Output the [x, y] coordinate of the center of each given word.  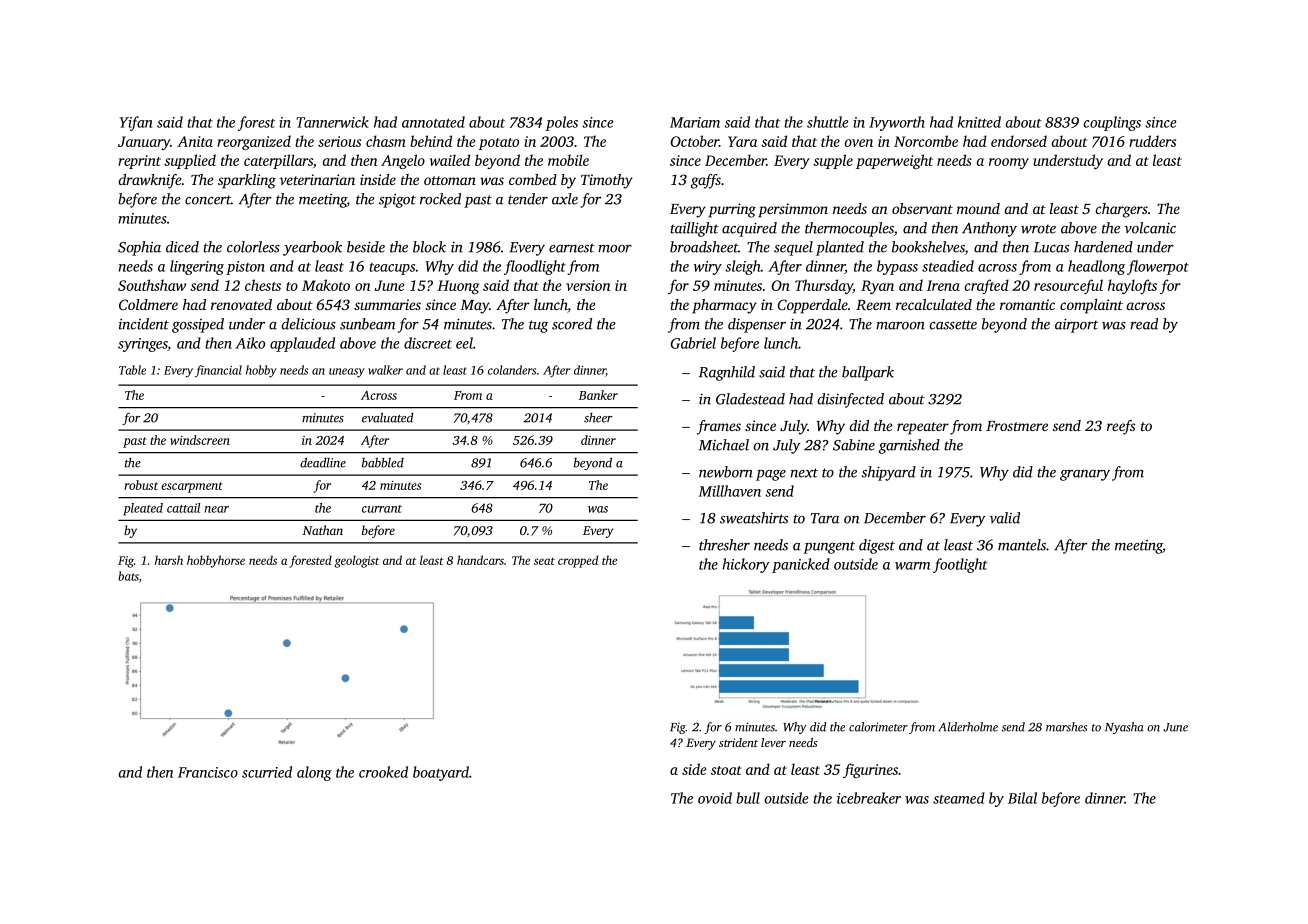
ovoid [715, 798]
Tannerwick [332, 122]
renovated [241, 304]
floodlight [535, 267]
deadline [323, 462]
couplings [1112, 123]
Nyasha [1124, 728]
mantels [1022, 545]
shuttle [828, 122]
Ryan [877, 287]
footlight [960, 565]
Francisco [208, 772]
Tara [825, 518]
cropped [578, 561]
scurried [267, 772]
